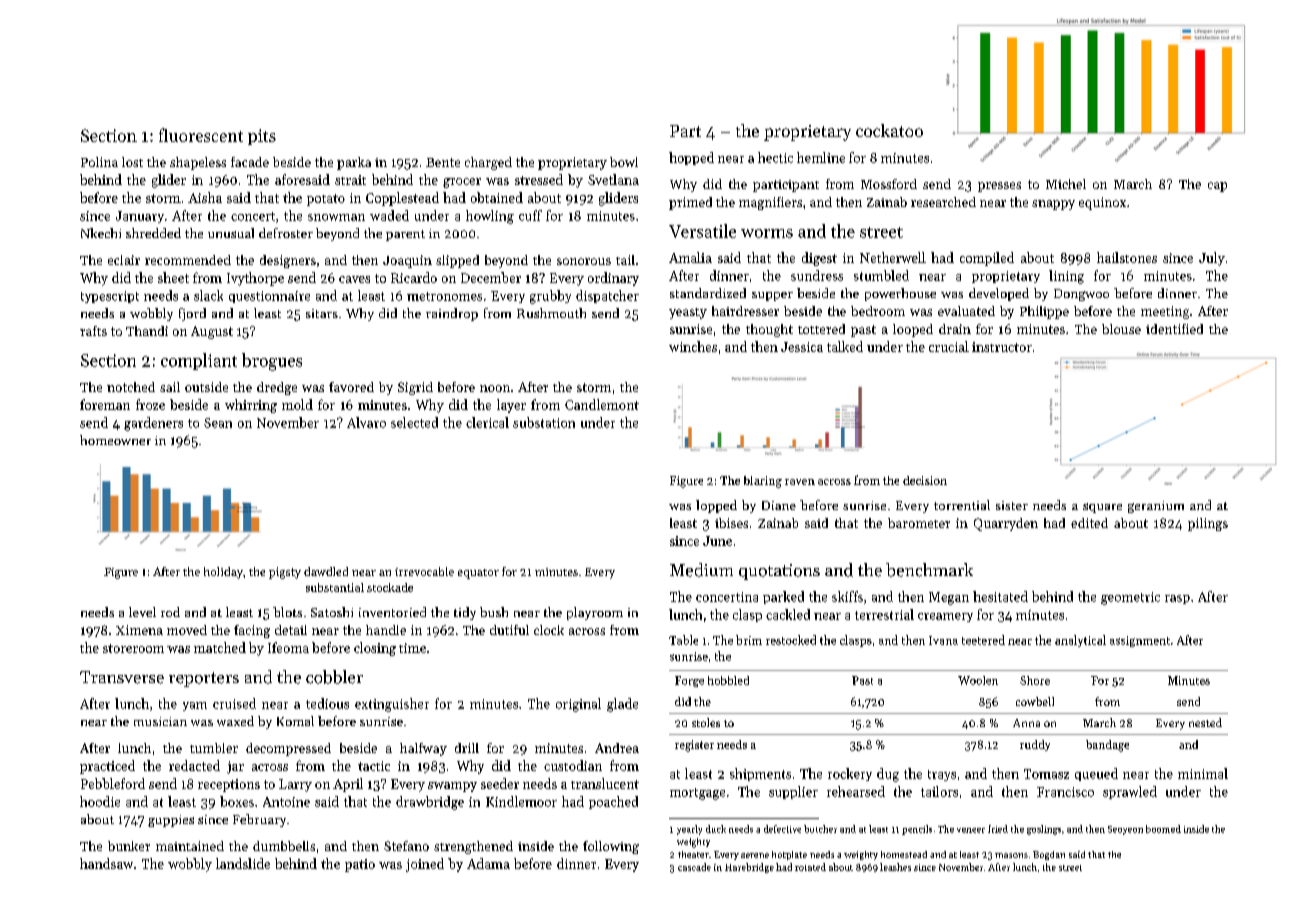 This document has width=1308, height=924. Describe the element at coordinates (115, 440) in the document. I see `homeowner` at that location.
